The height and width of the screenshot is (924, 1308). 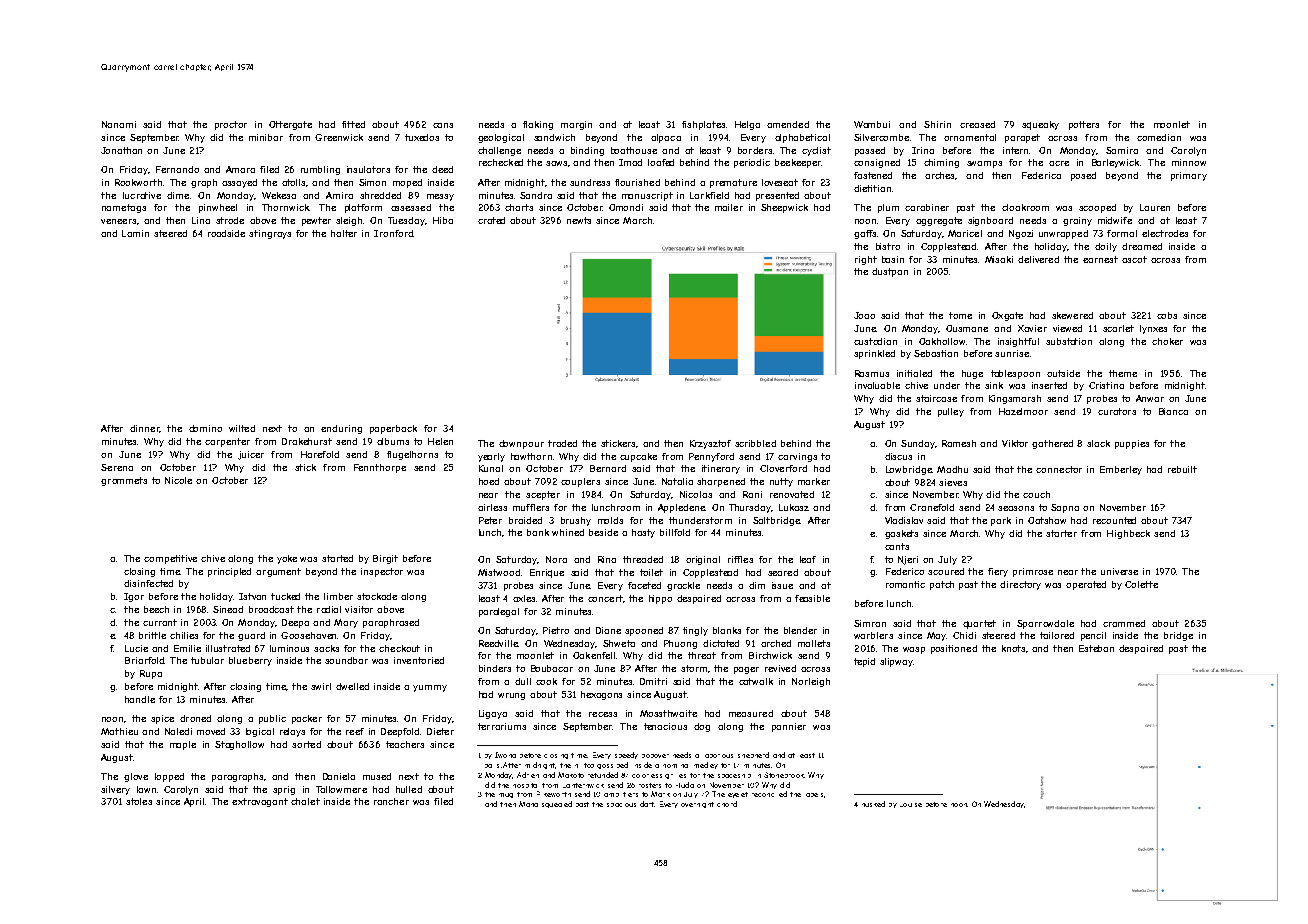 I want to click on stoles, so click(x=139, y=801).
